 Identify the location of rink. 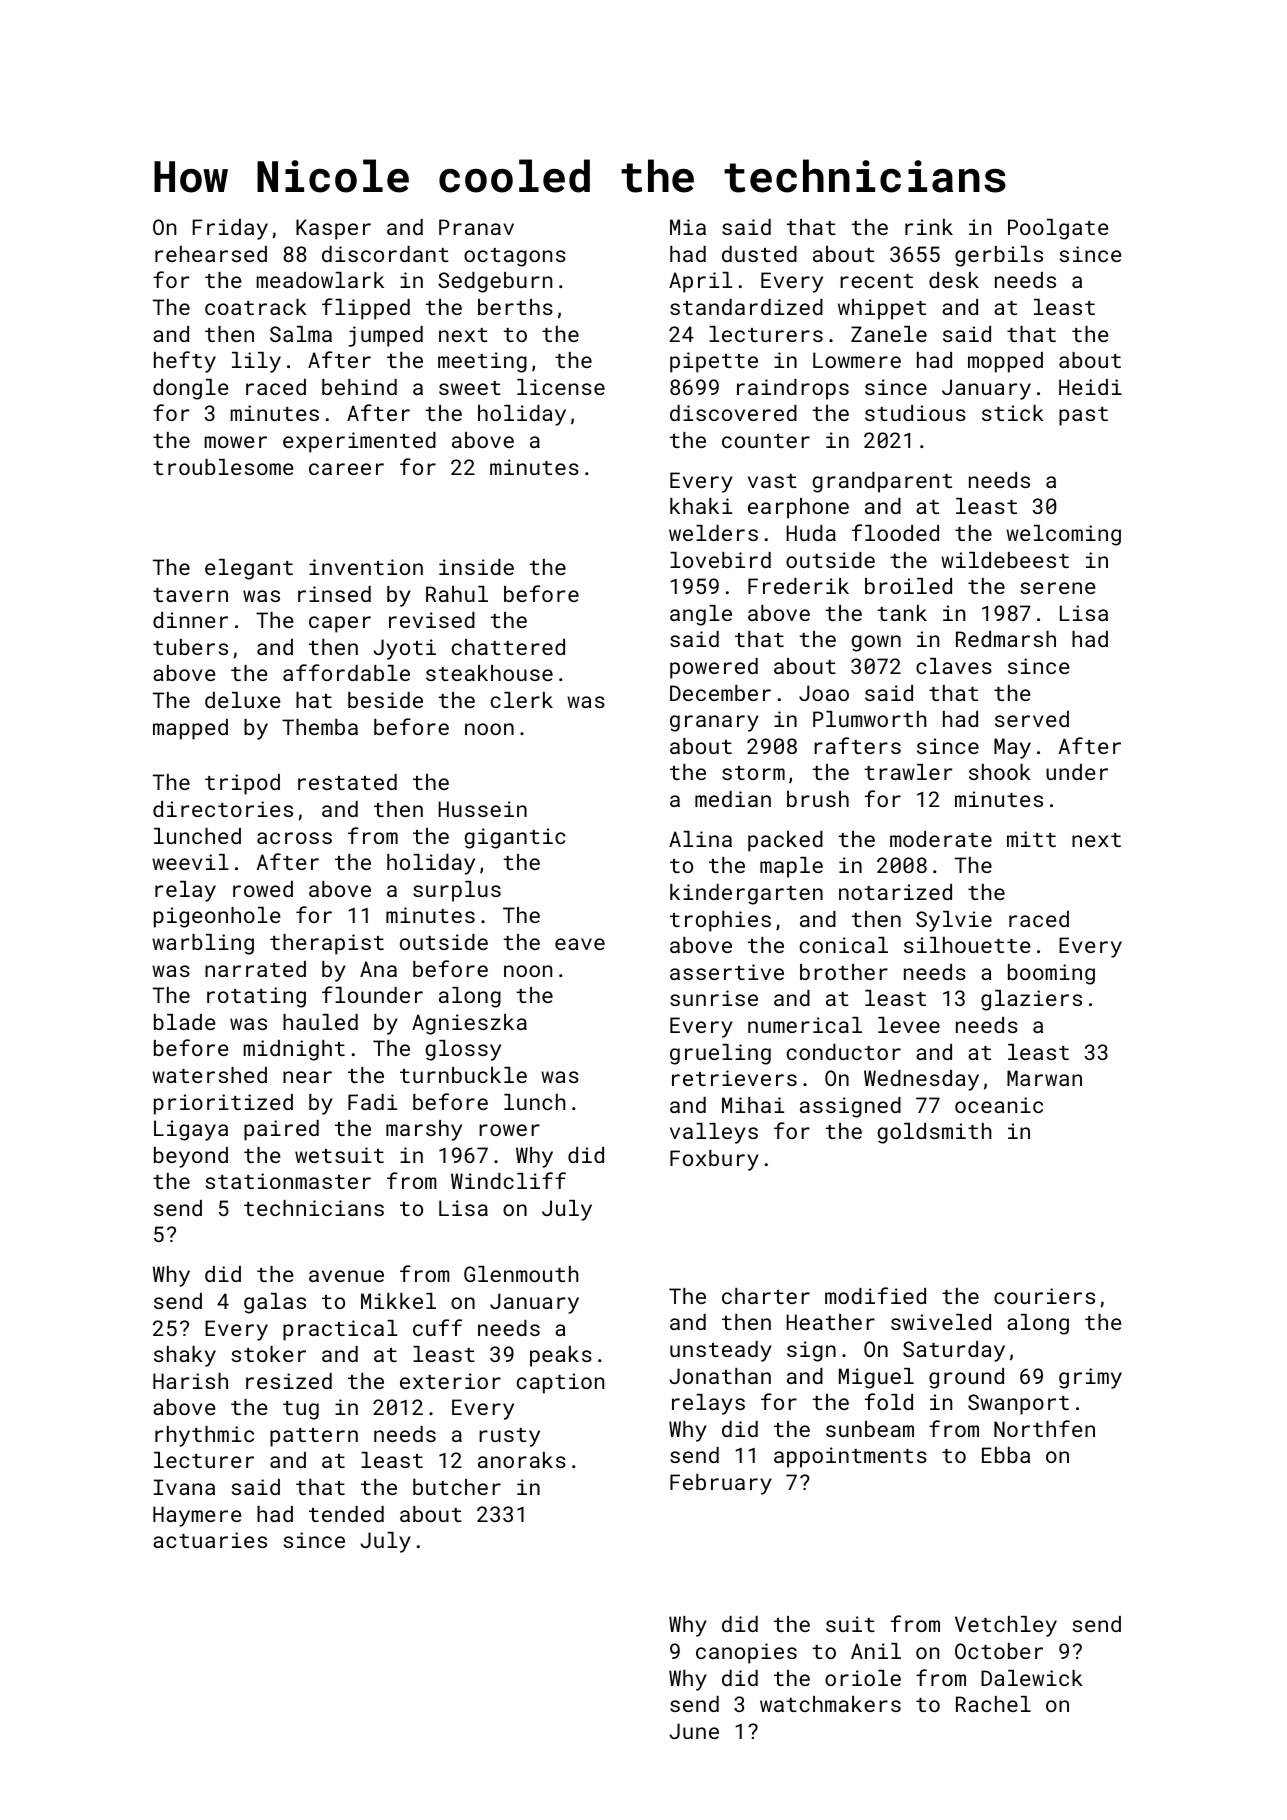
(929, 227).
